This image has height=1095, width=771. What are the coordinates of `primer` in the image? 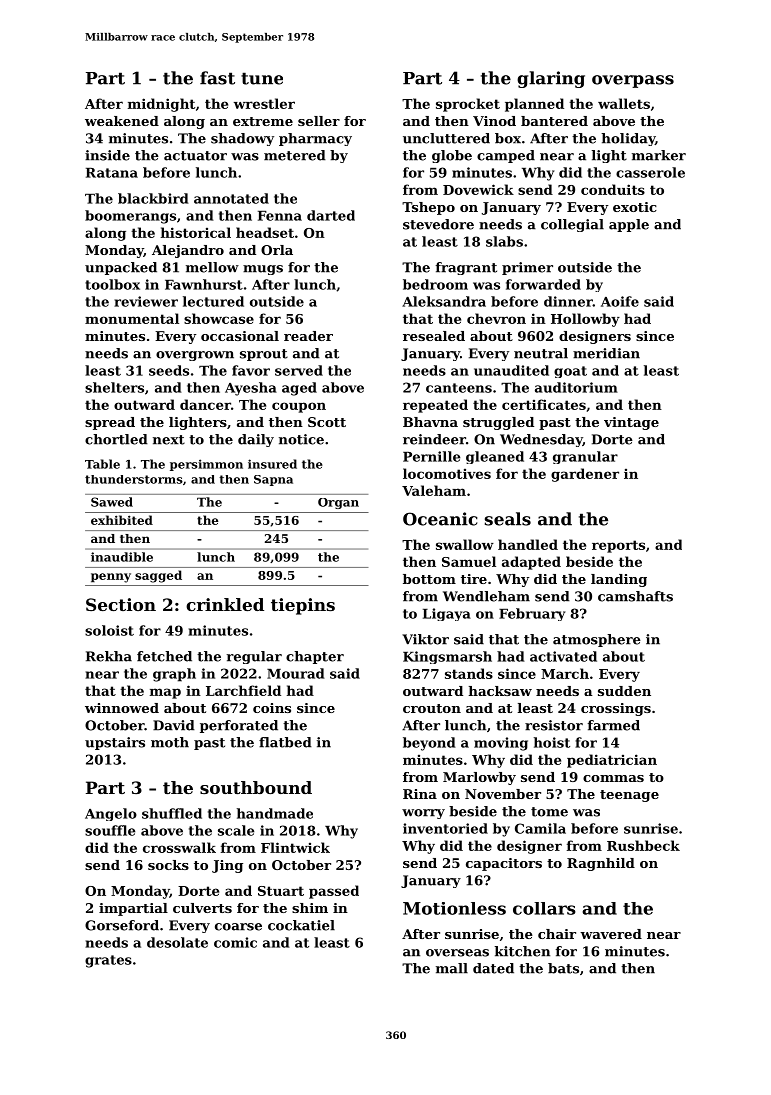 It's located at (527, 268).
